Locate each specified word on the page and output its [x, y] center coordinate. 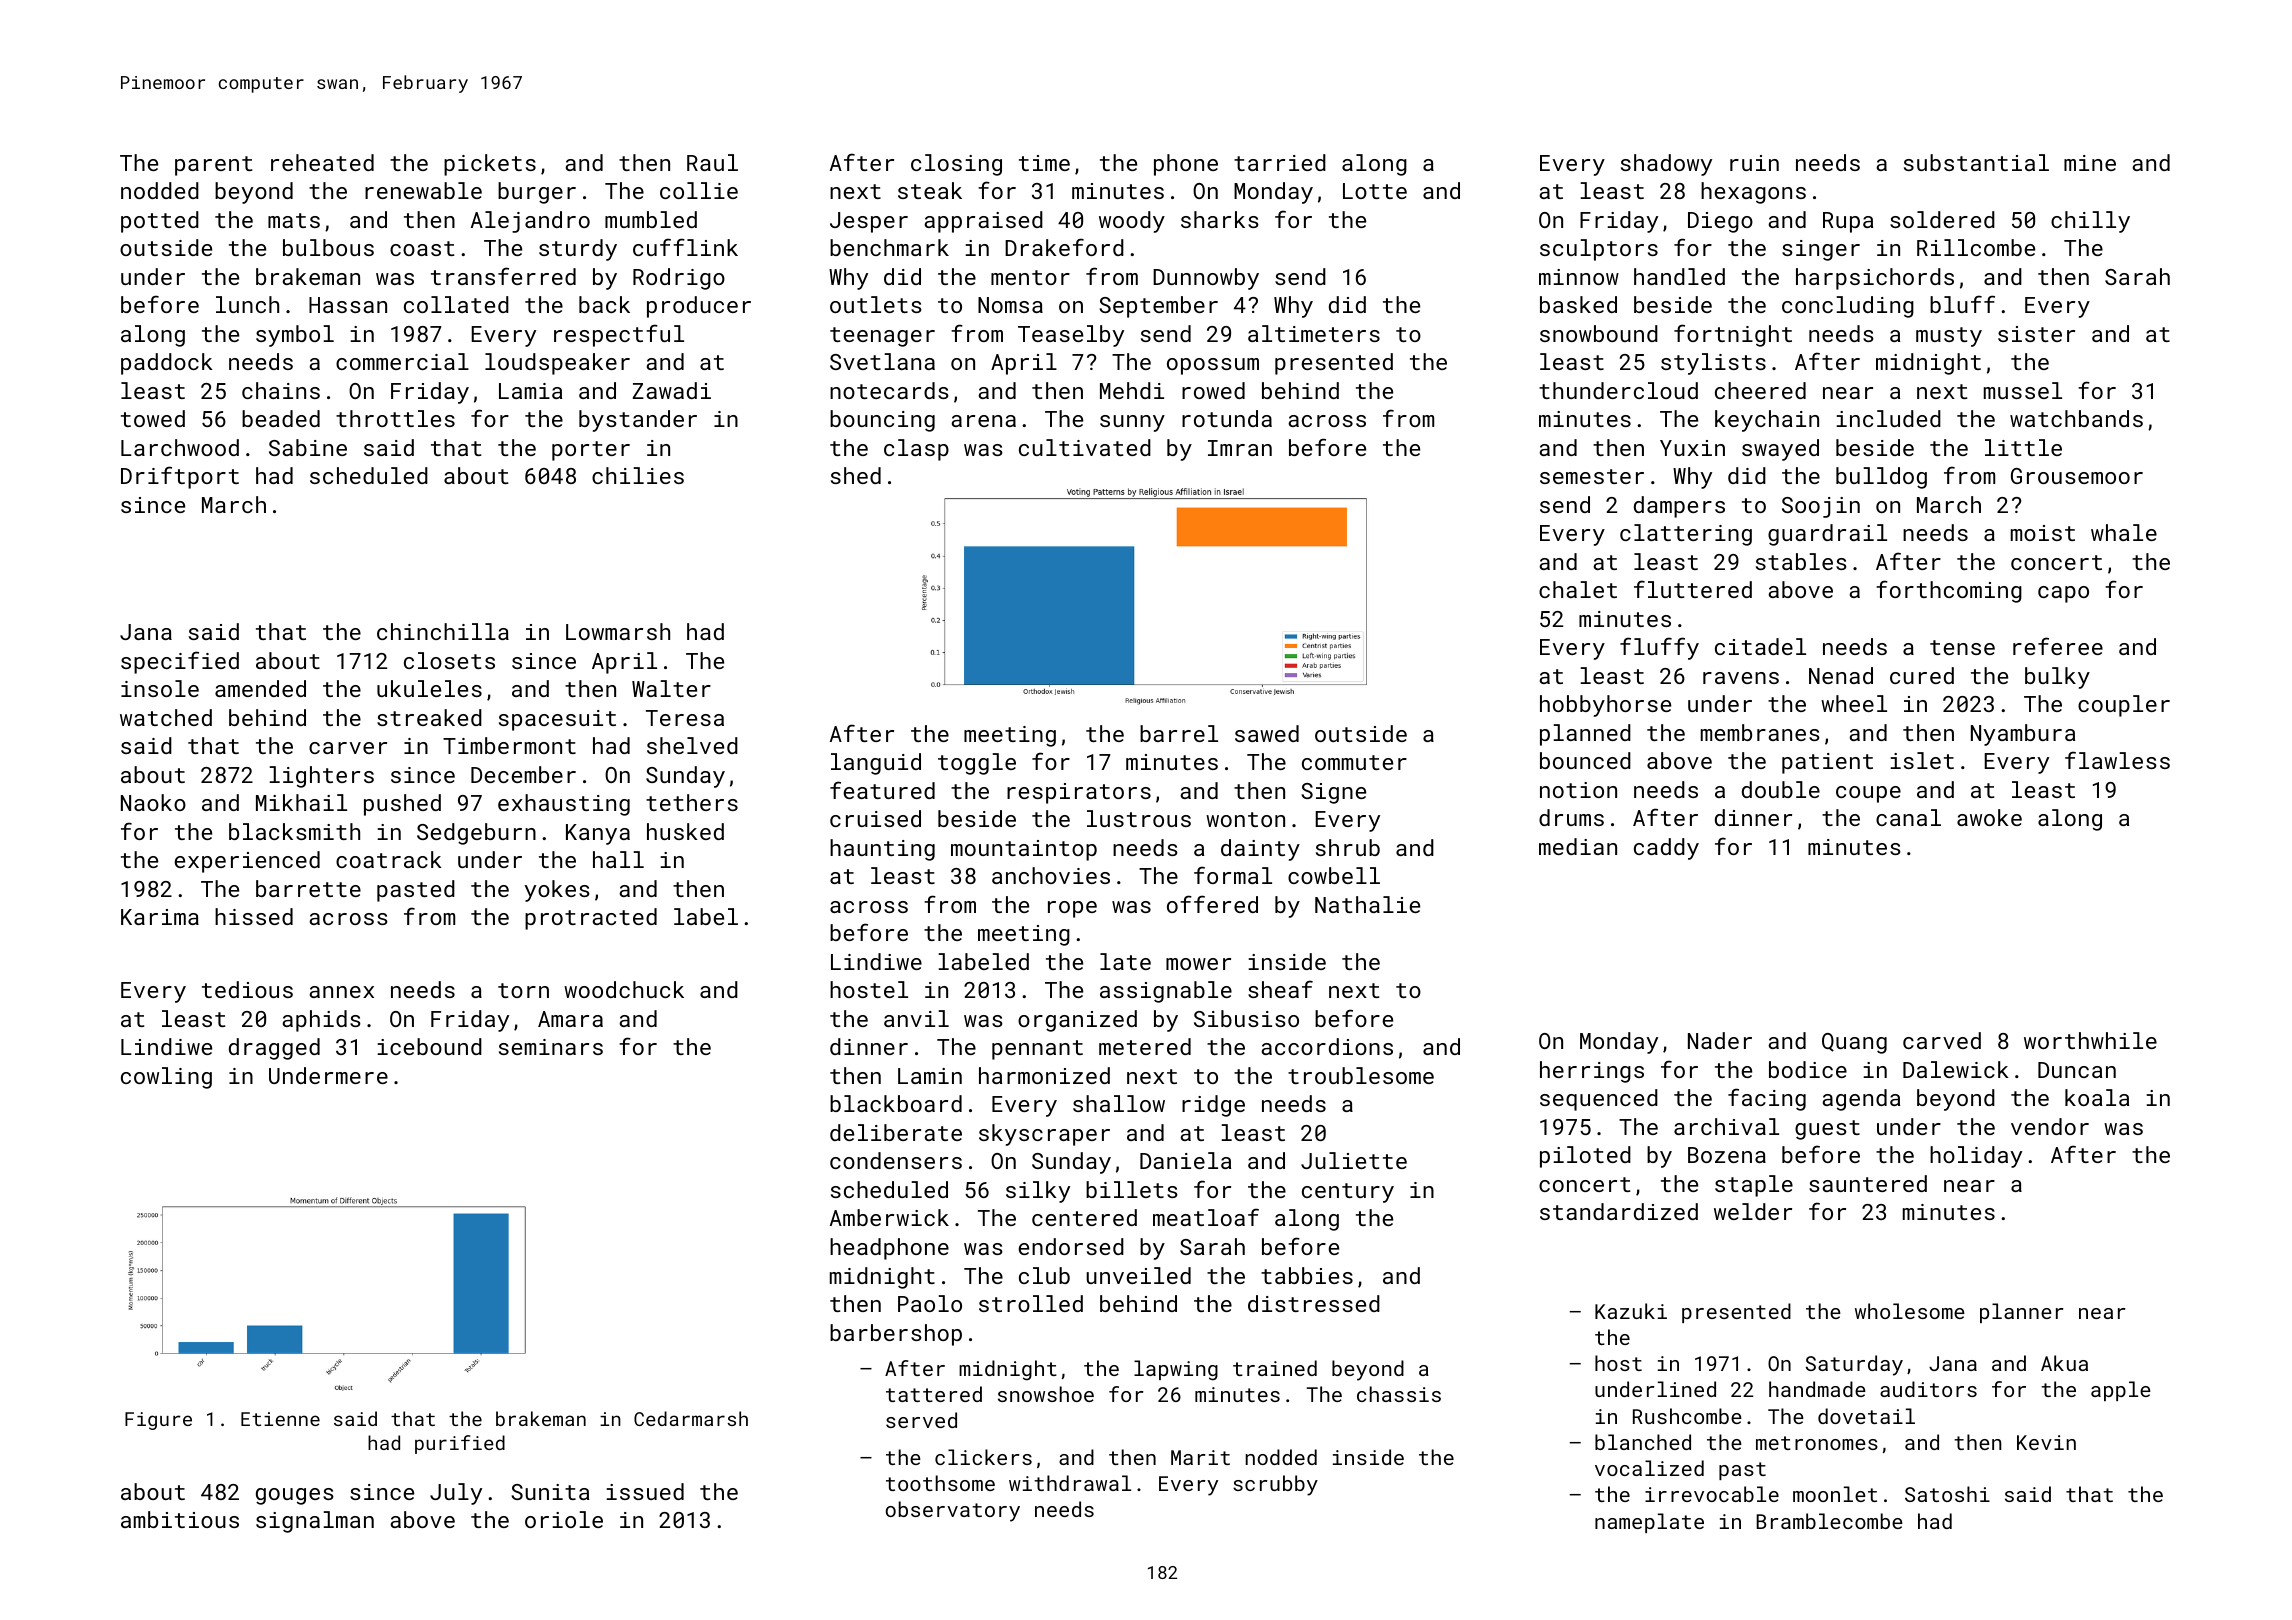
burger [537, 193]
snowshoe [1046, 1394]
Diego [1720, 222]
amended [260, 688]
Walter [671, 688]
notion [1578, 790]
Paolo [930, 1303]
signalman [315, 1522]
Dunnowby [1206, 279]
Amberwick [889, 1217]
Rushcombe [1687, 1416]
